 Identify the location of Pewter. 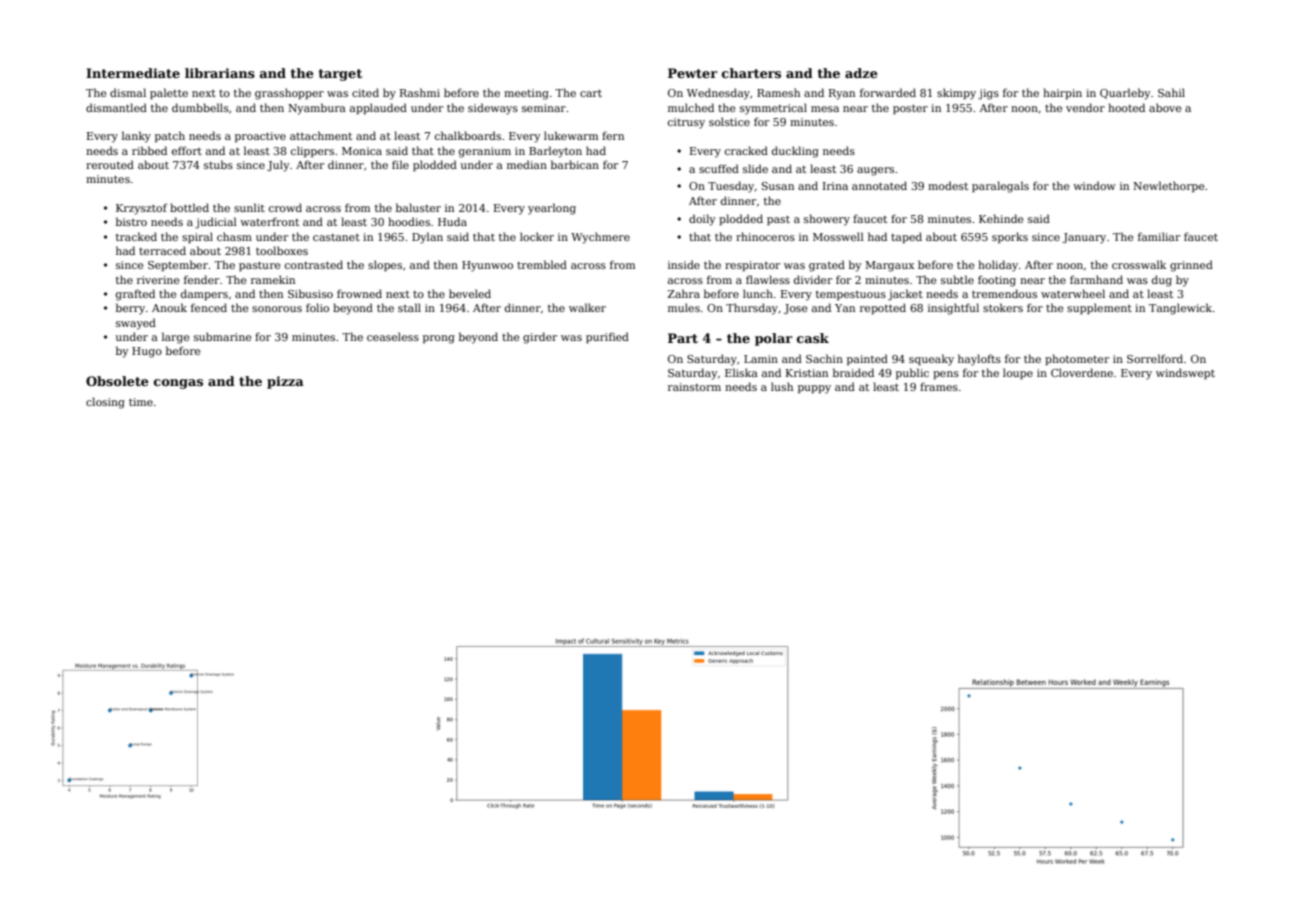
(693, 73).
